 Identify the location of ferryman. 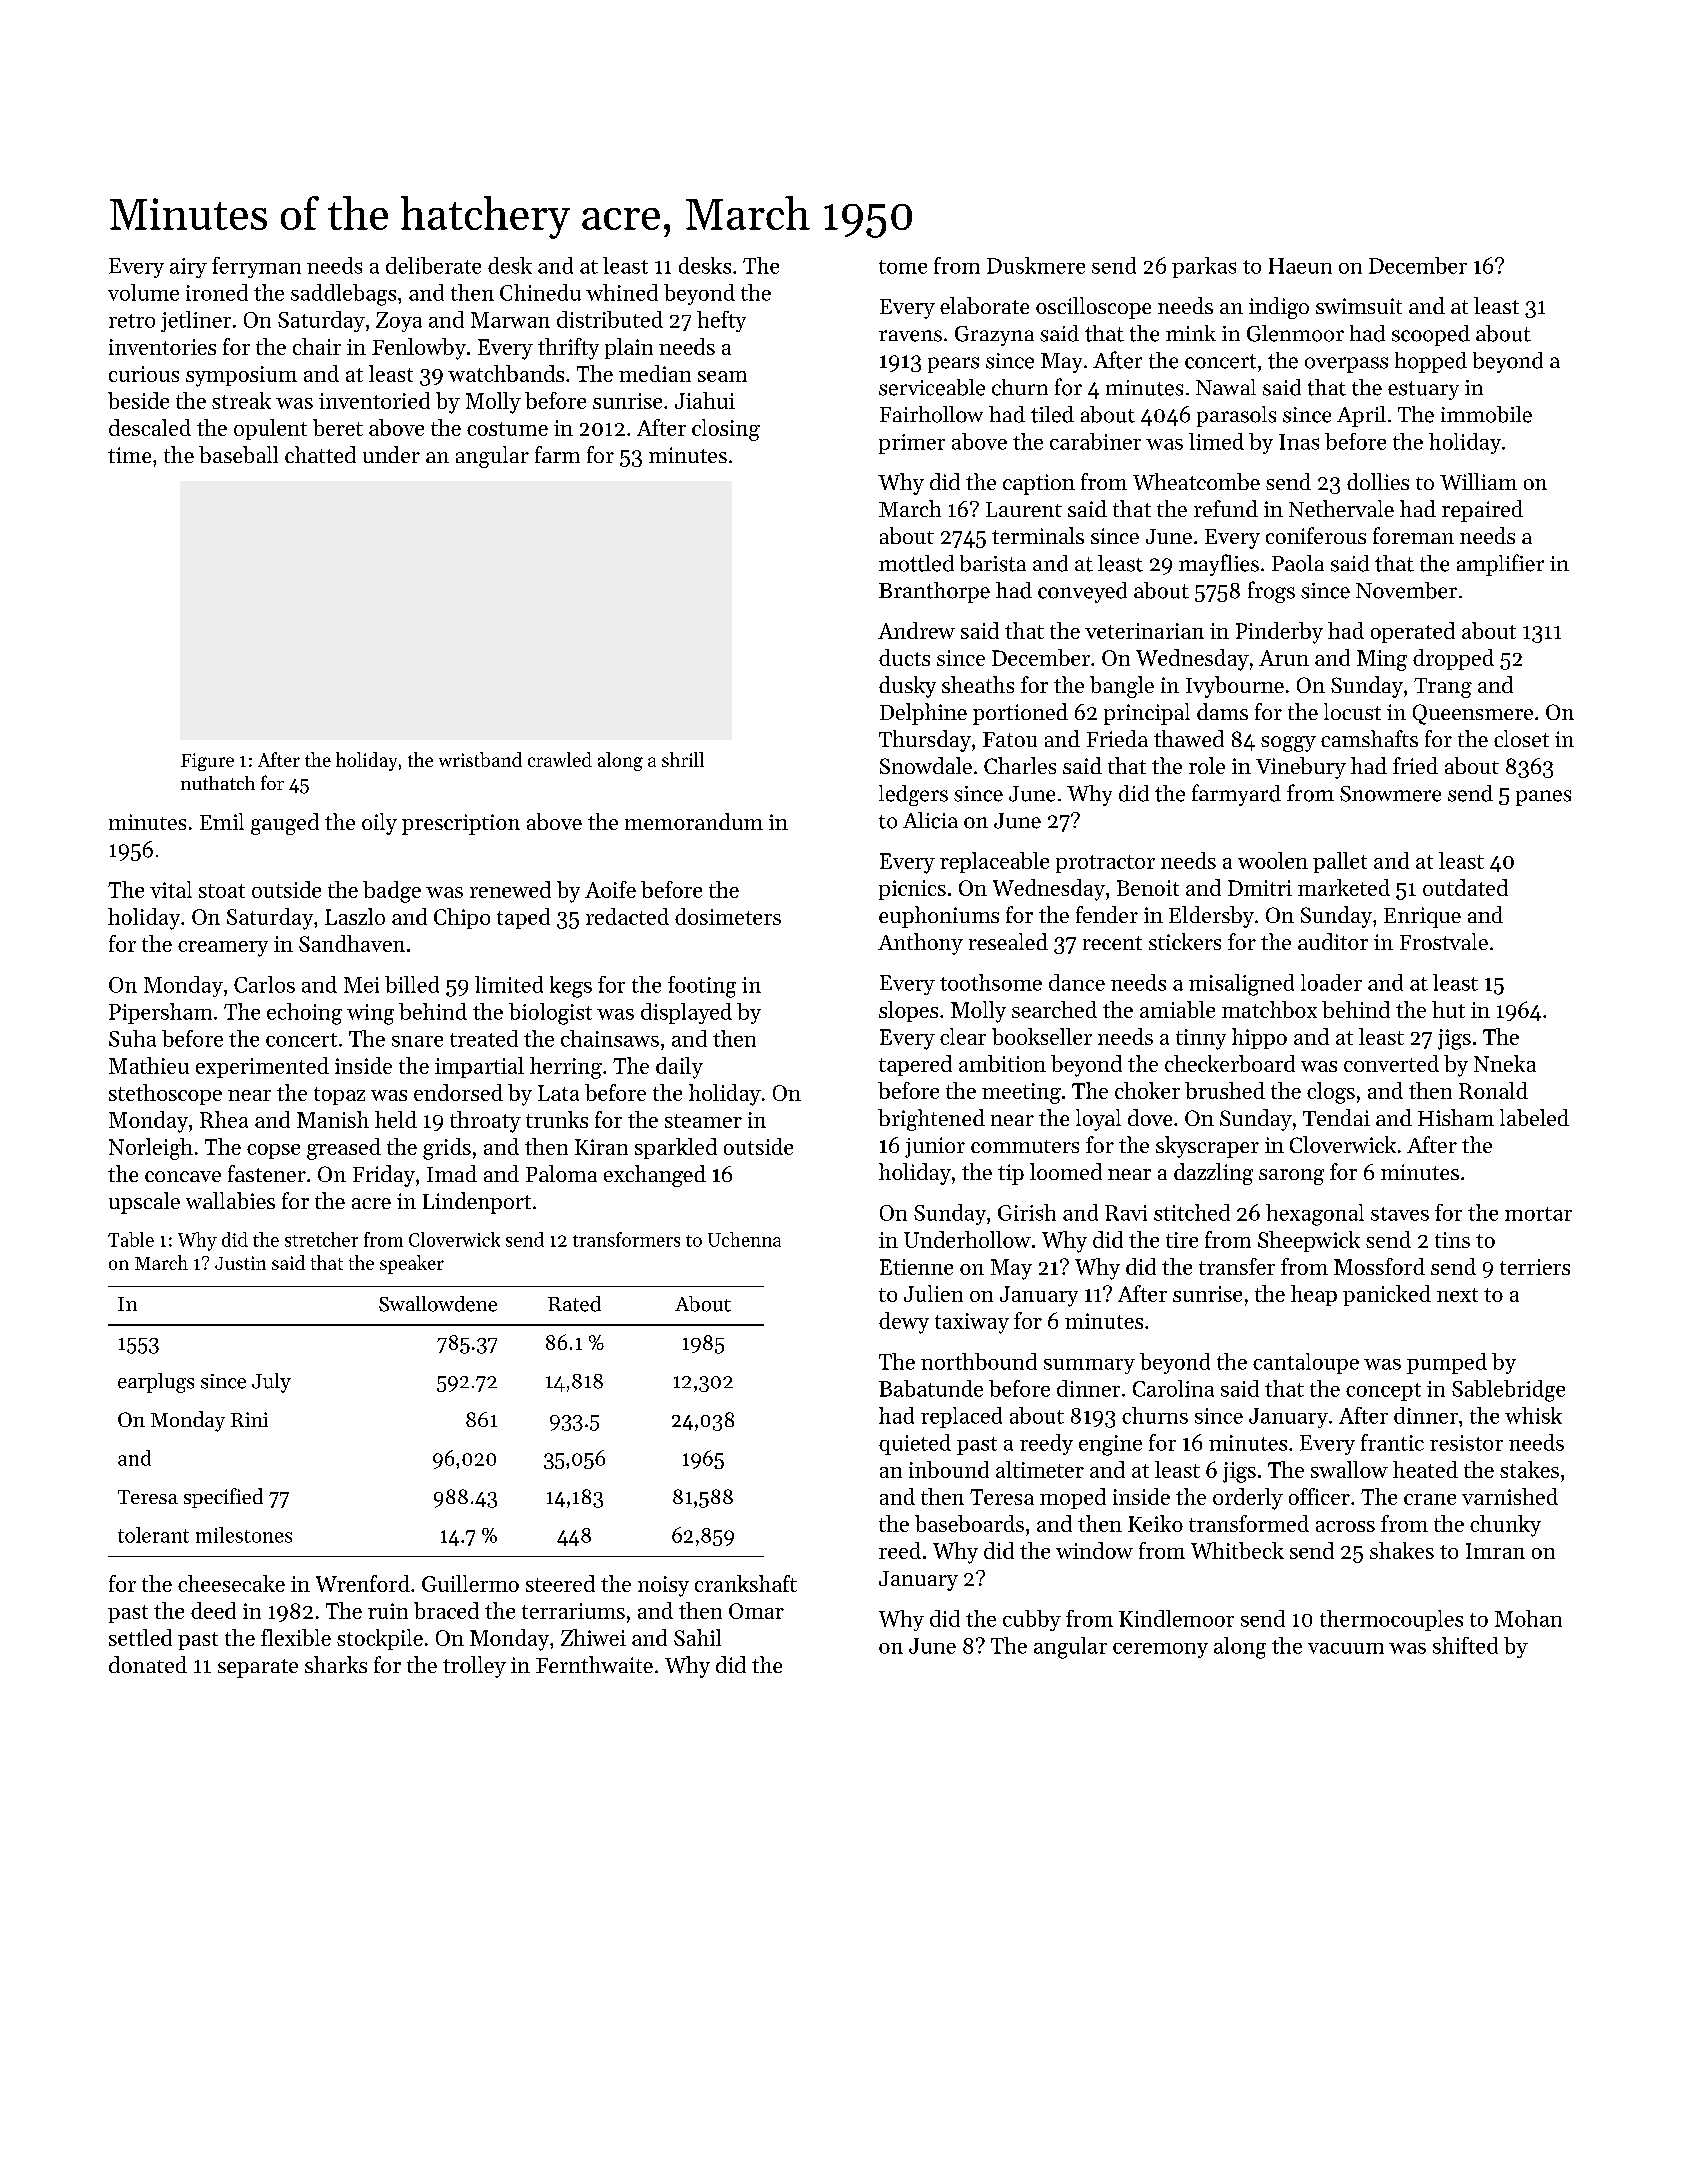
(256, 267).
